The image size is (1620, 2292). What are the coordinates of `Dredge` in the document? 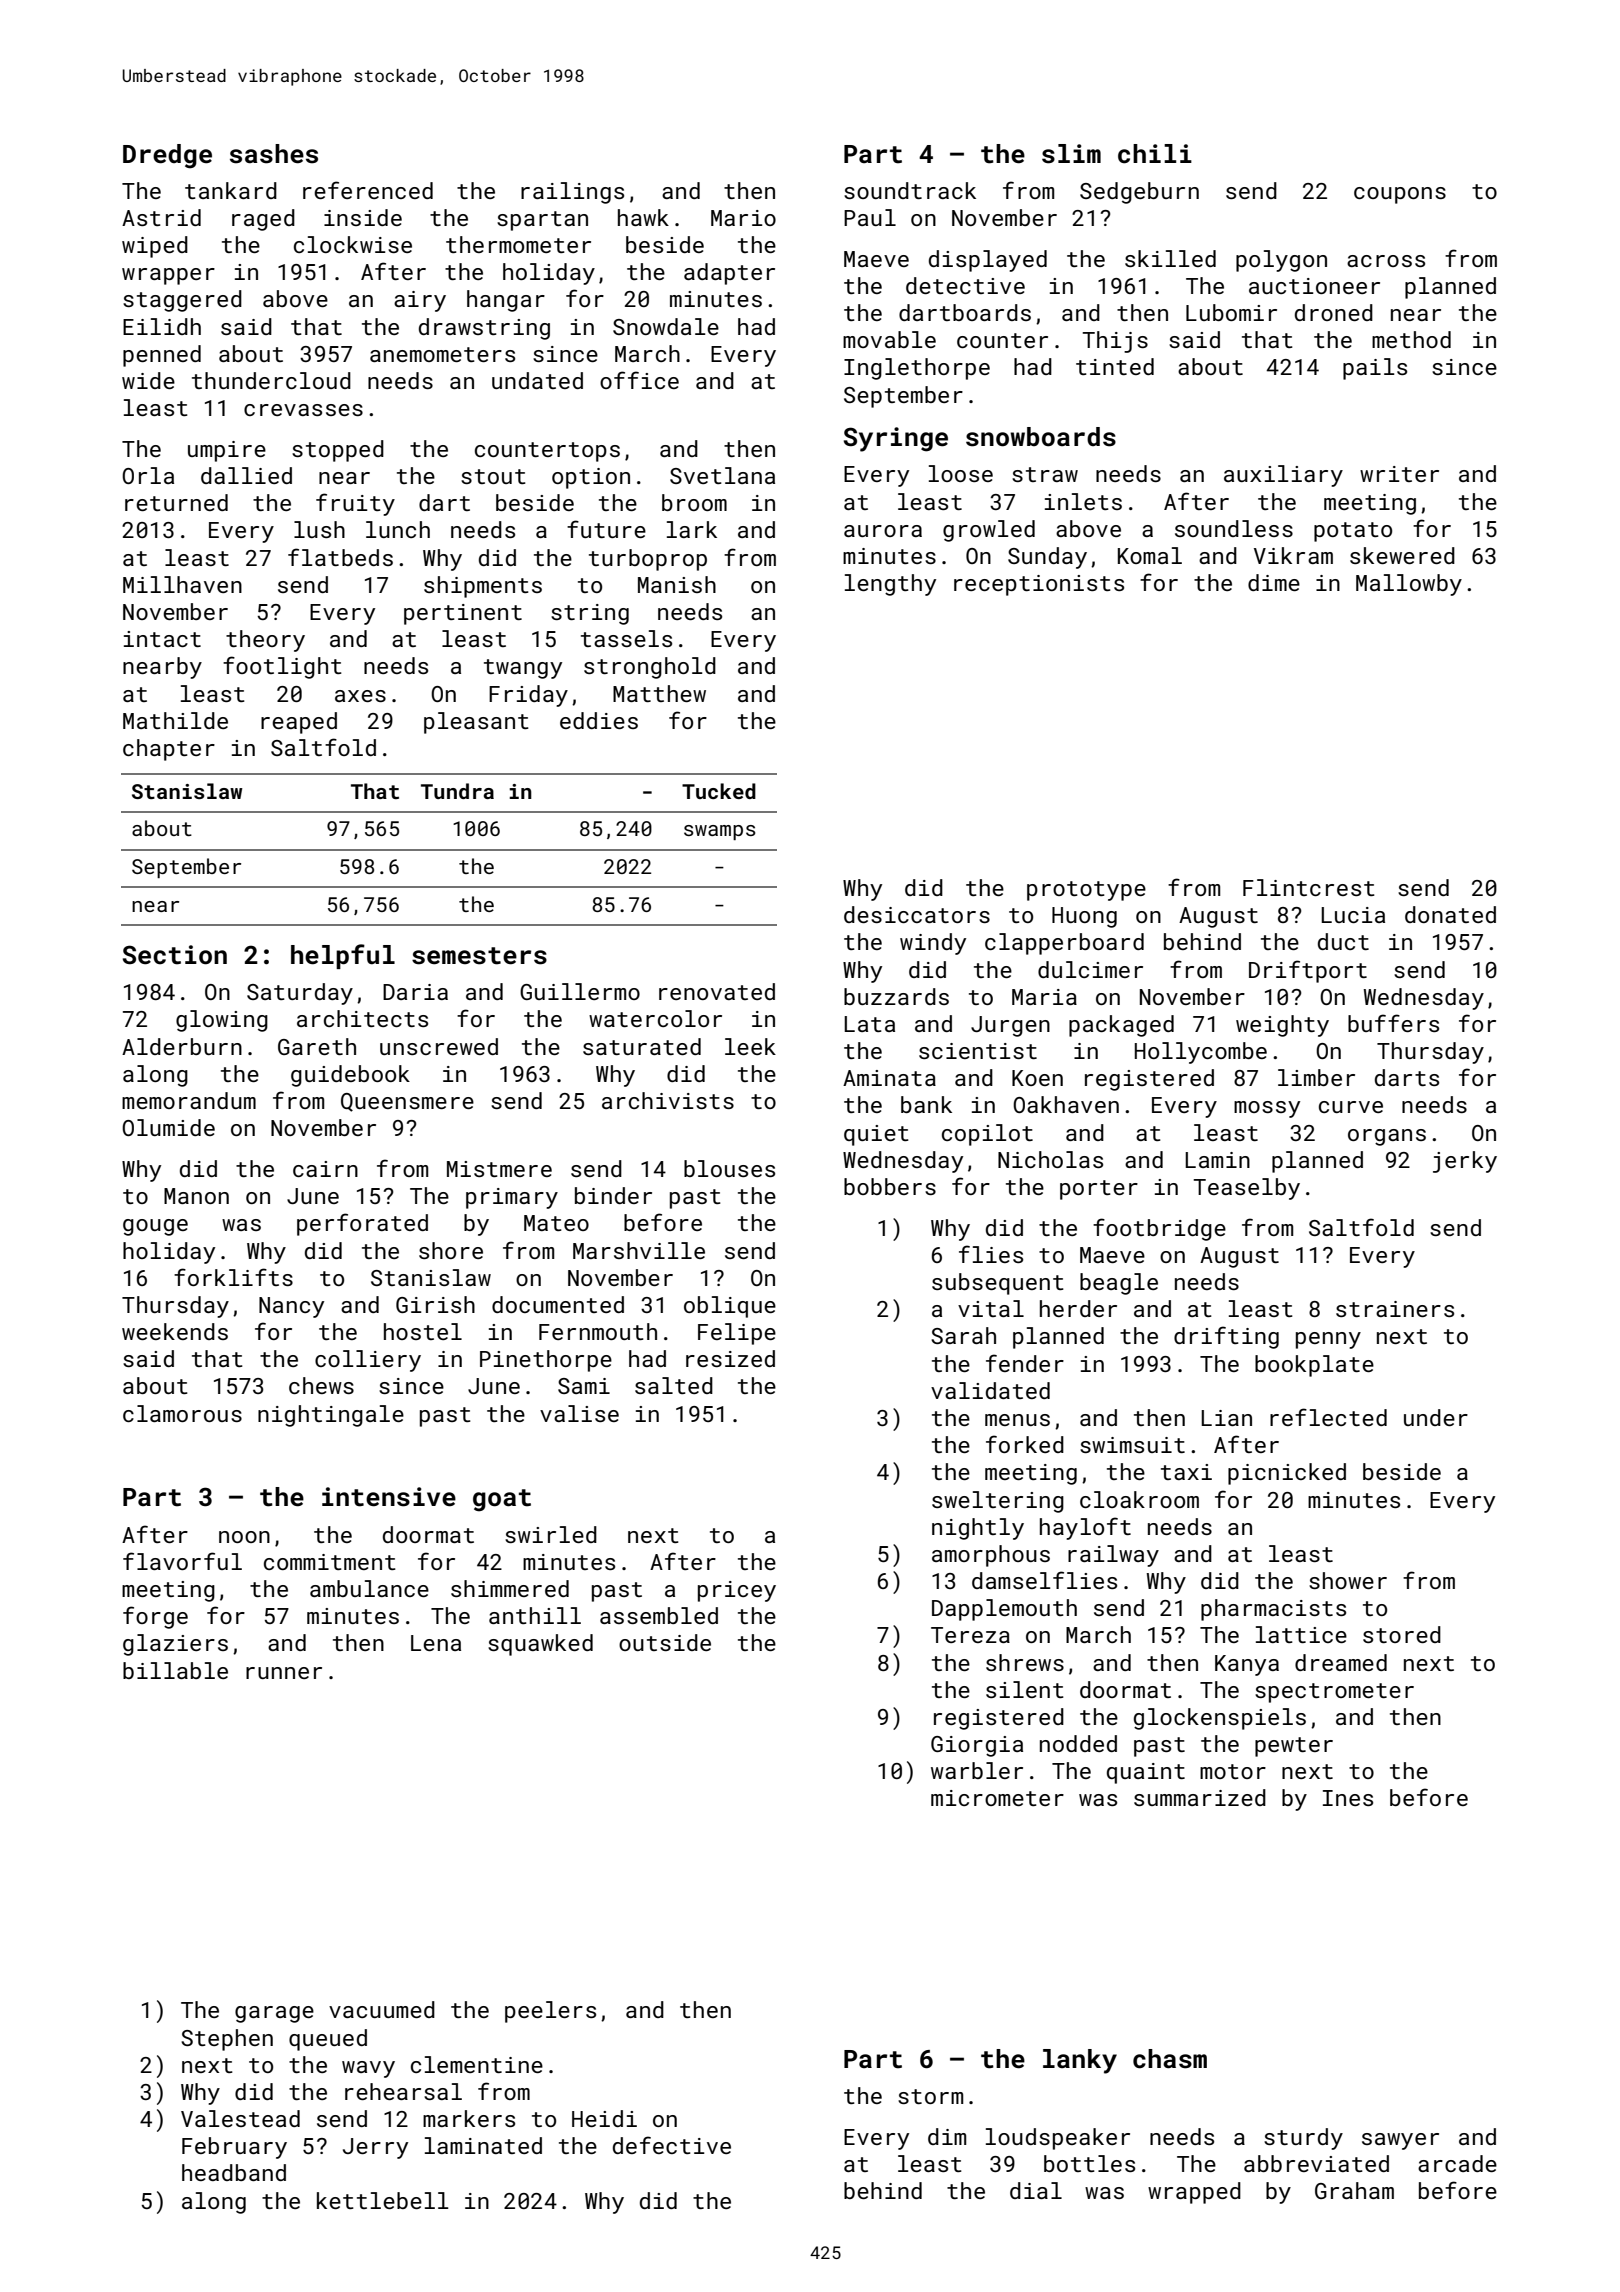 It's located at (167, 156).
